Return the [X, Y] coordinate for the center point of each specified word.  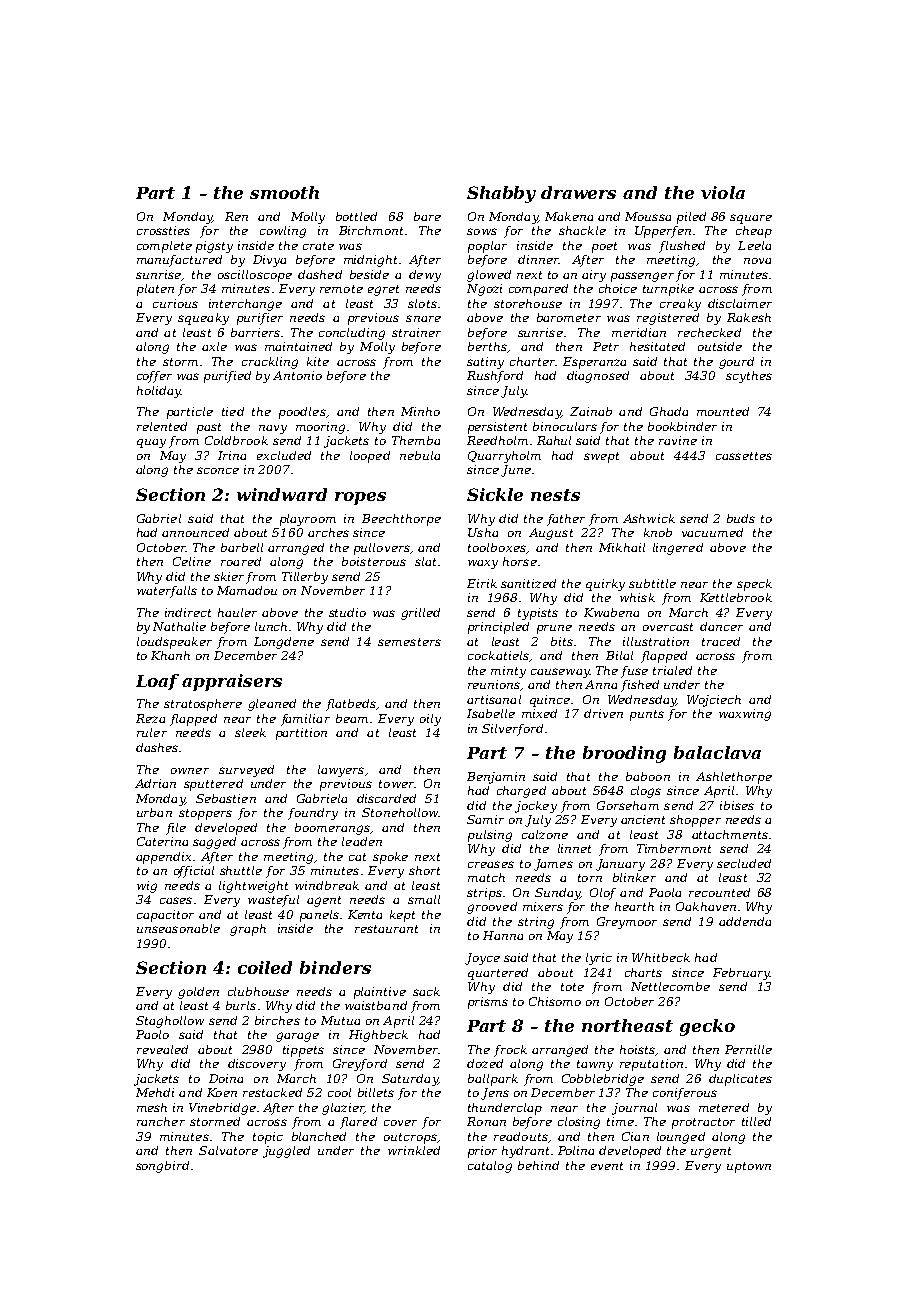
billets [376, 1092]
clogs [646, 792]
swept [601, 457]
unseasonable [178, 928]
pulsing [490, 836]
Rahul [554, 440]
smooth [284, 192]
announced [195, 532]
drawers [578, 192]
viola [723, 192]
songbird [162, 1167]
